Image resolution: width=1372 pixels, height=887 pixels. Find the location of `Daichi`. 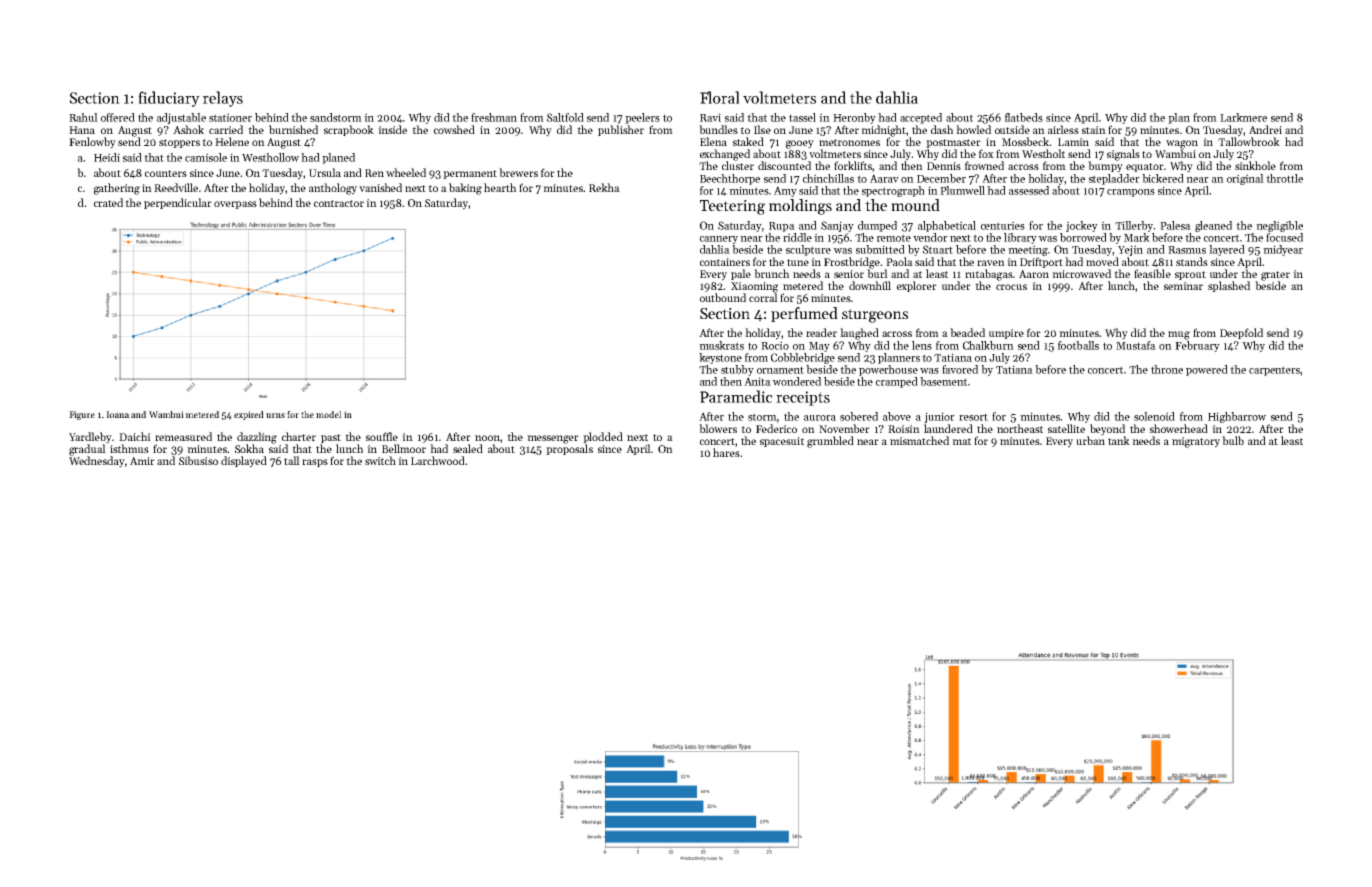

Daichi is located at coordinates (135, 436).
